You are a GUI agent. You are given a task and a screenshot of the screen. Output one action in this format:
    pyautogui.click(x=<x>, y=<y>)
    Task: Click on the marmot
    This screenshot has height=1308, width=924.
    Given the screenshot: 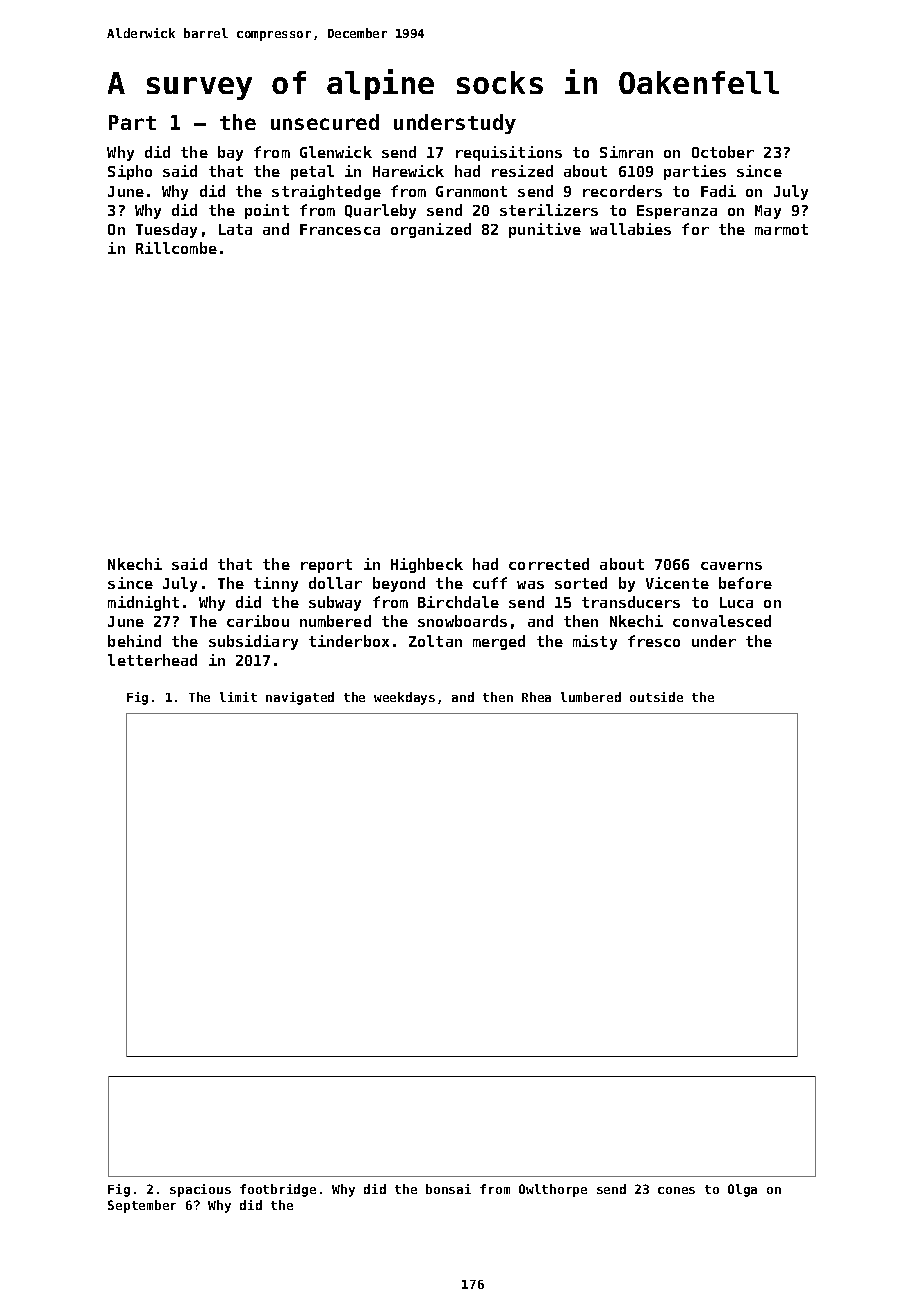 What is the action you would take?
    pyautogui.click(x=781, y=229)
